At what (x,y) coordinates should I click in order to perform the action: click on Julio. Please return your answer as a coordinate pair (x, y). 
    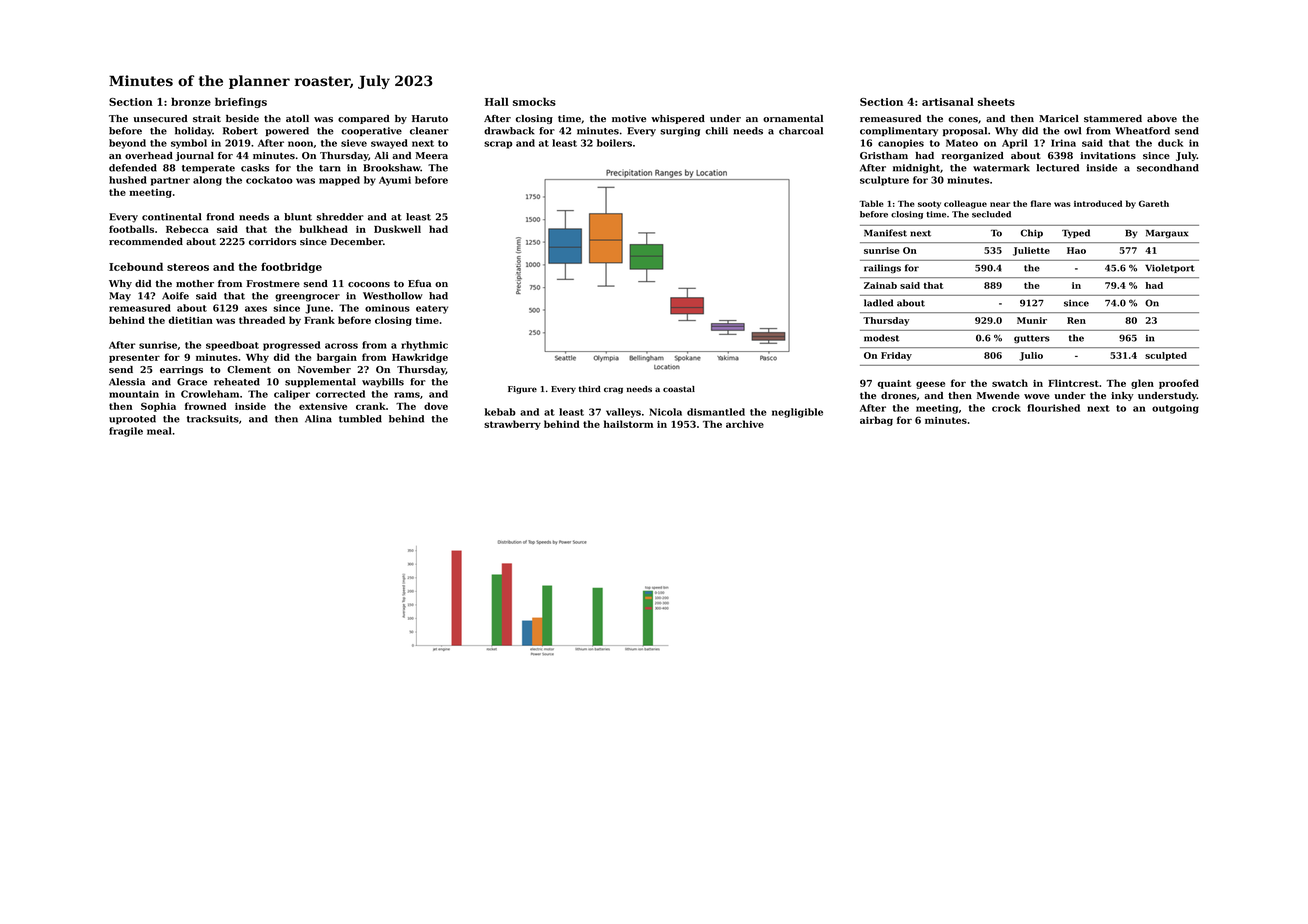
    Looking at the image, I should click on (1031, 356).
